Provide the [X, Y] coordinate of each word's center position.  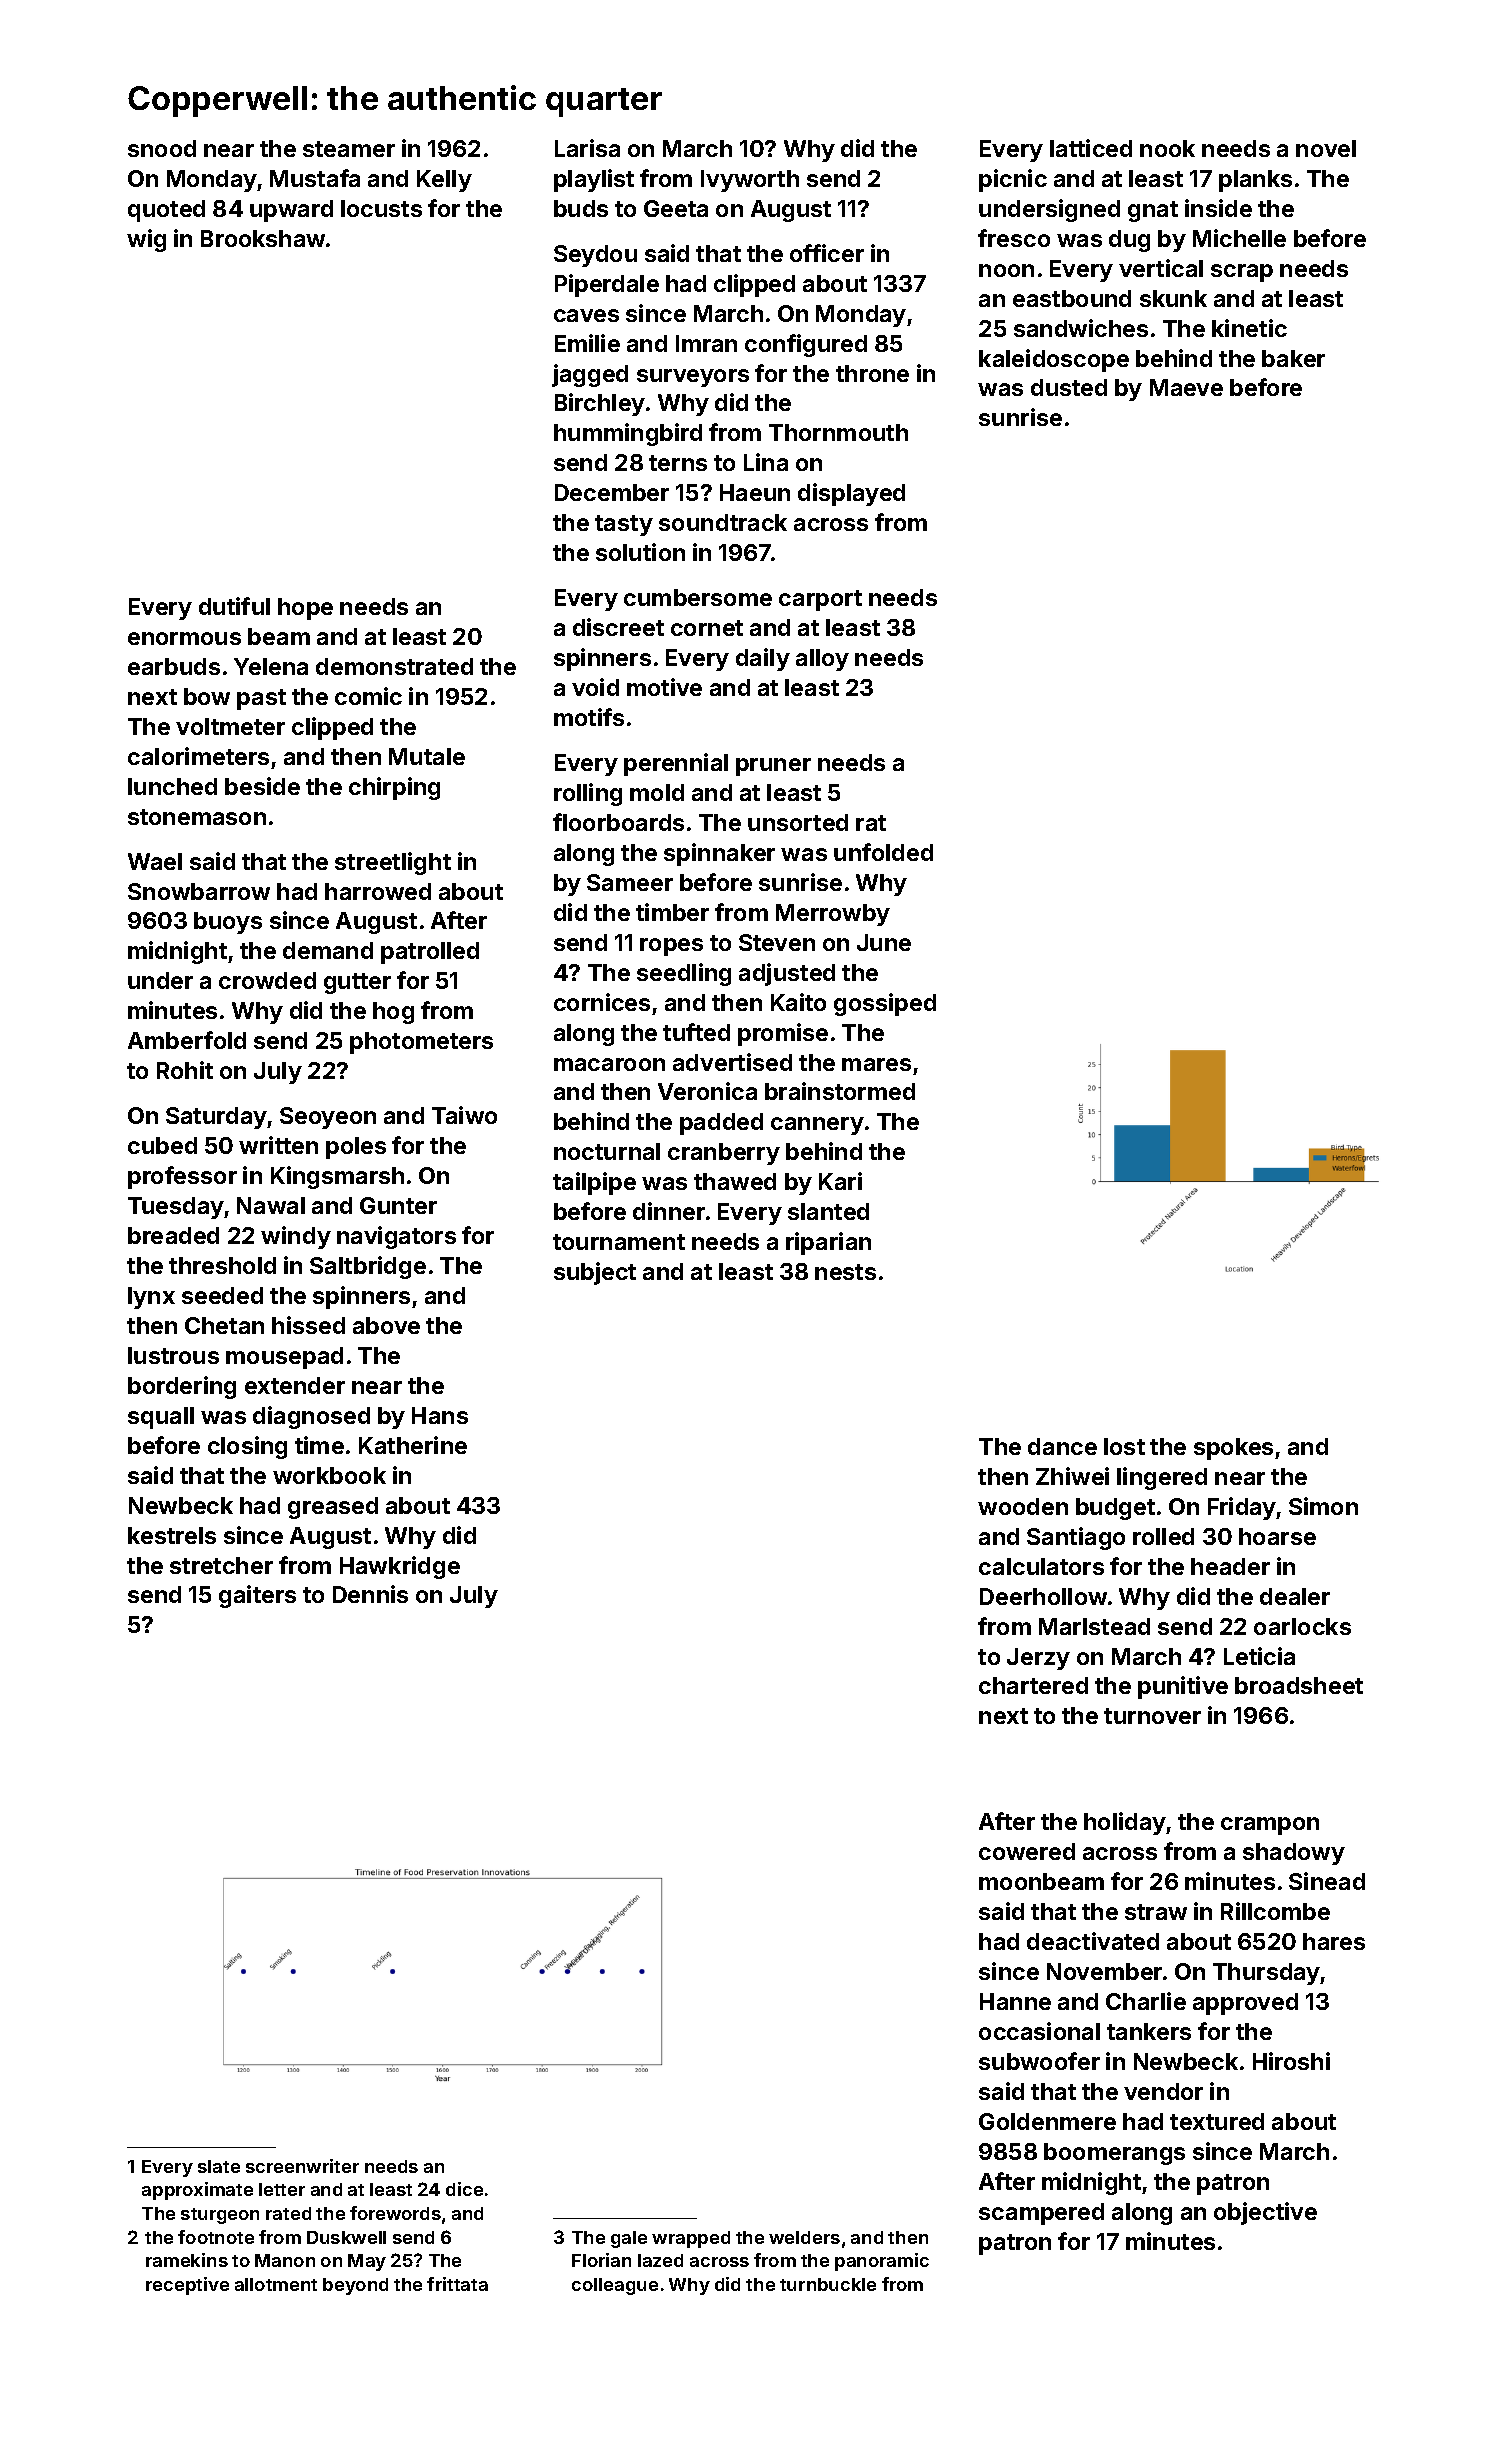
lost [1124, 1446]
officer [827, 253]
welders [804, 2237]
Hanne [1015, 2001]
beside [262, 786]
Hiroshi [1291, 2061]
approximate [197, 2191]
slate [219, 2166]
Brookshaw [264, 238]
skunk [1173, 298]
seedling [684, 974]
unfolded [883, 852]
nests [845, 1272]
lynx [151, 1298]
